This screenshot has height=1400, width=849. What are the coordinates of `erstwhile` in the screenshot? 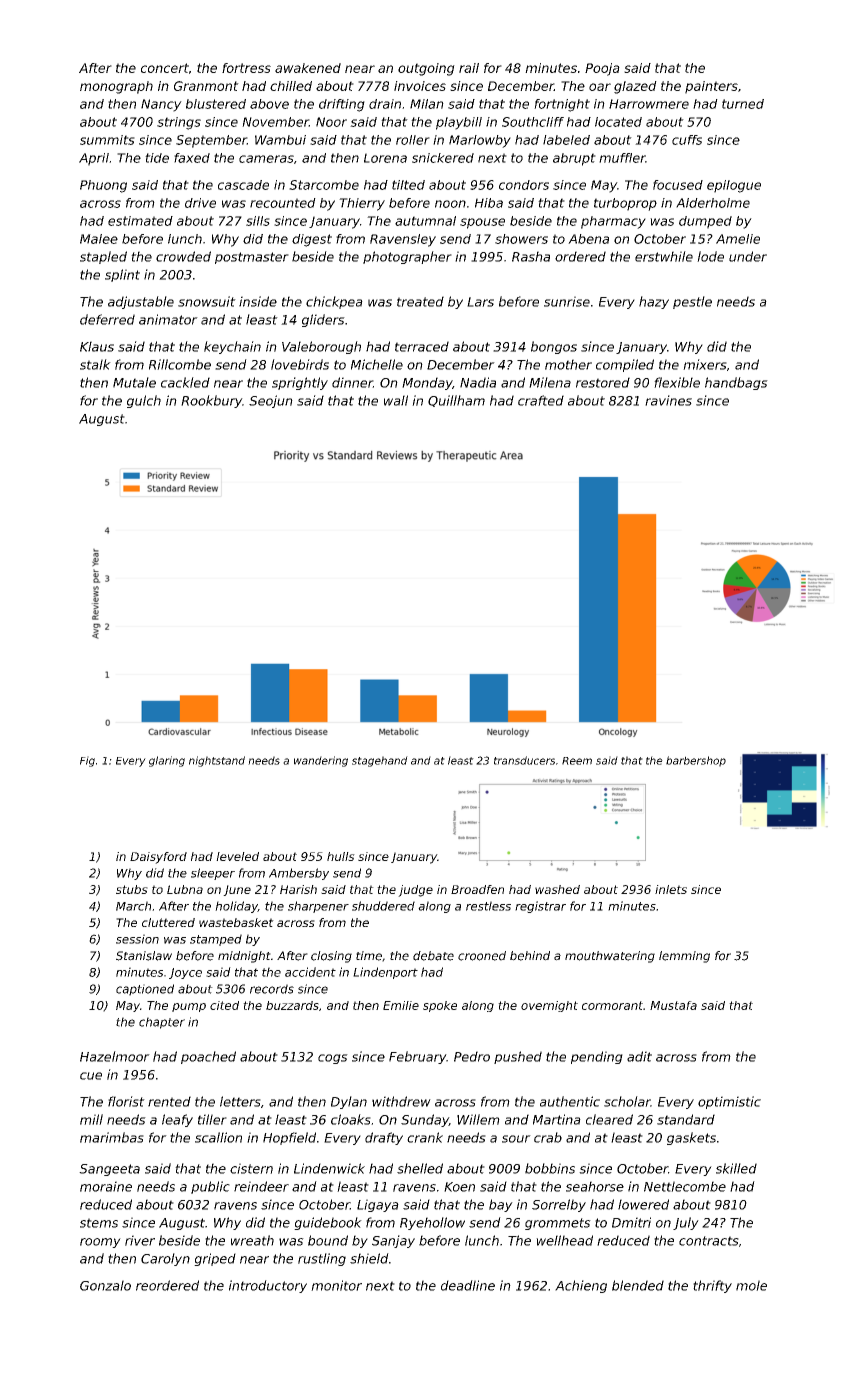 It's located at (664, 256).
